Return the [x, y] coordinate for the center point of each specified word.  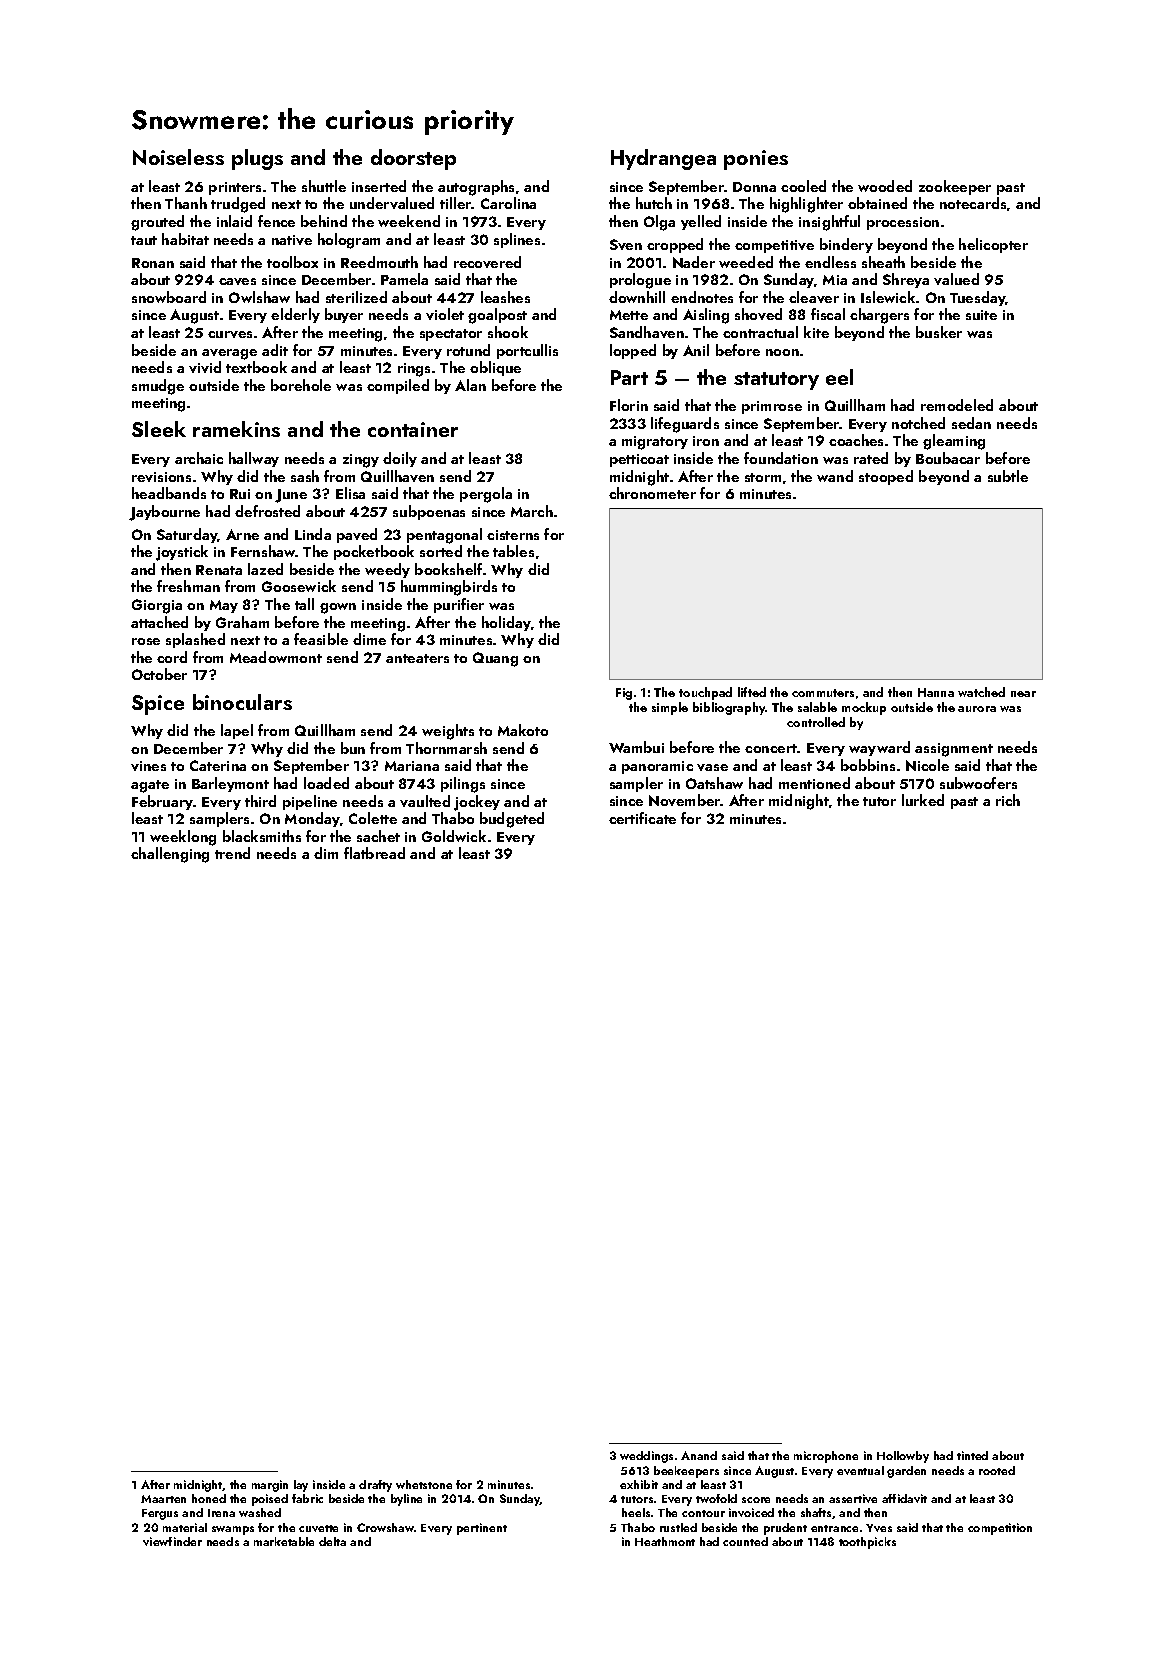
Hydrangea [663, 159]
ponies [756, 160]
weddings [646, 1457]
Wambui [636, 747]
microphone [826, 1457]
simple [670, 708]
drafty [375, 1486]
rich [1008, 800]
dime [369, 639]
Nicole [927, 765]
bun [353, 748]
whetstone [424, 1484]
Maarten [163, 1499]
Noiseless [178, 157]
